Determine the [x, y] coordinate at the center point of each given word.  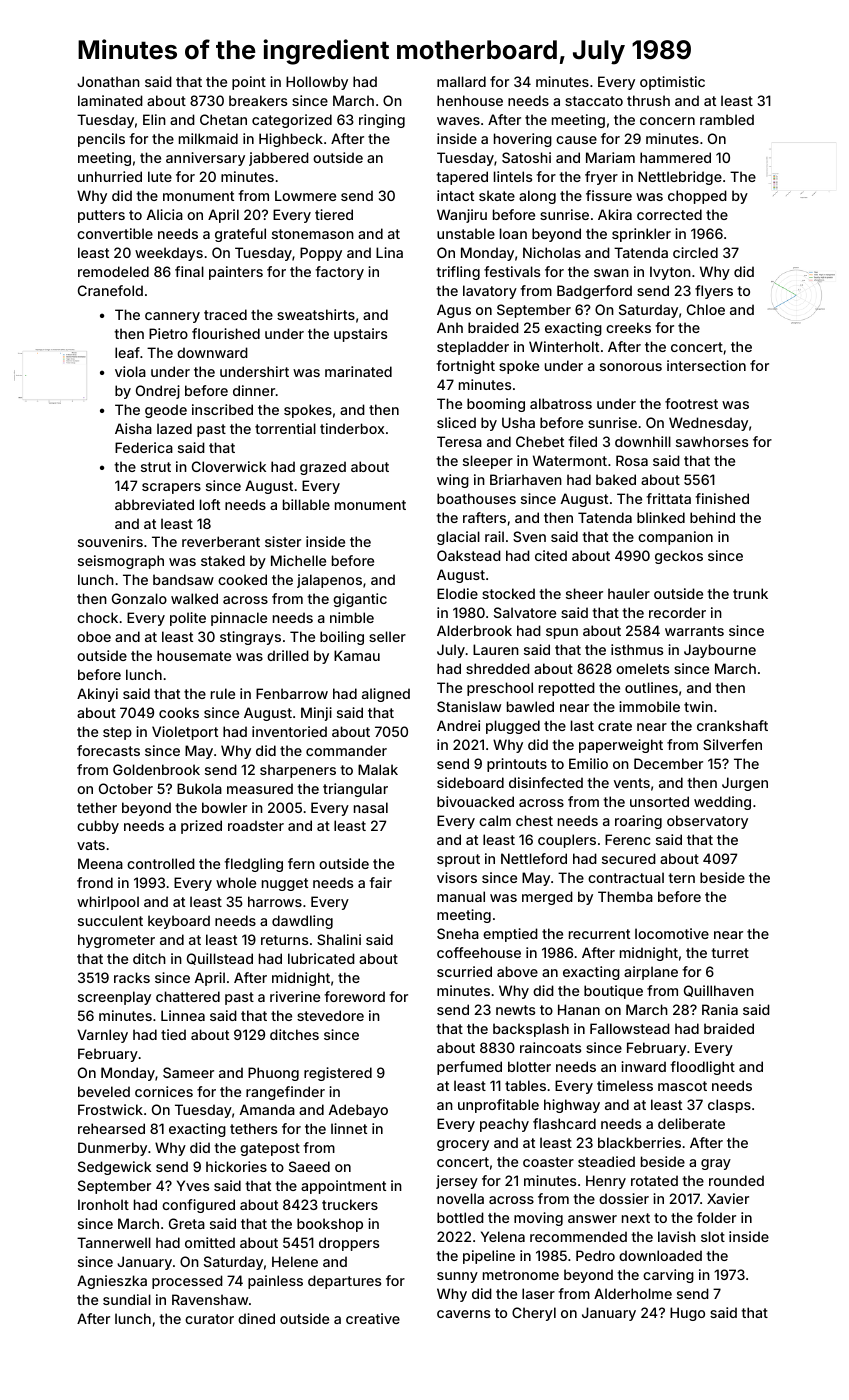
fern [301, 863]
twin [698, 706]
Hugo [687, 1314]
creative [373, 1318]
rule [223, 693]
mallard [461, 81]
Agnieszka [112, 1282]
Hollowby [317, 83]
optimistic [672, 83]
